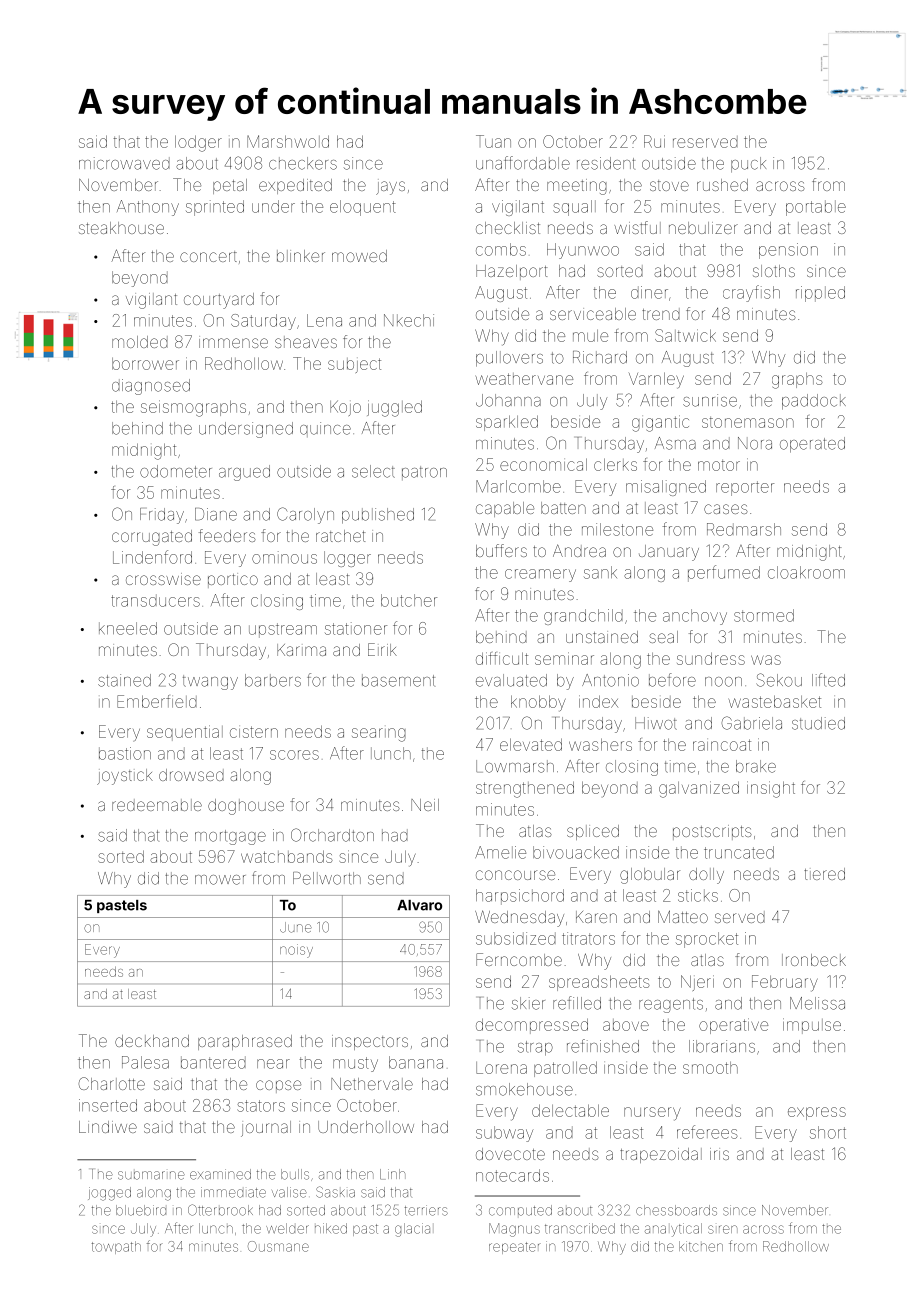 The image size is (924, 1308). I want to click on smooth, so click(710, 1068).
